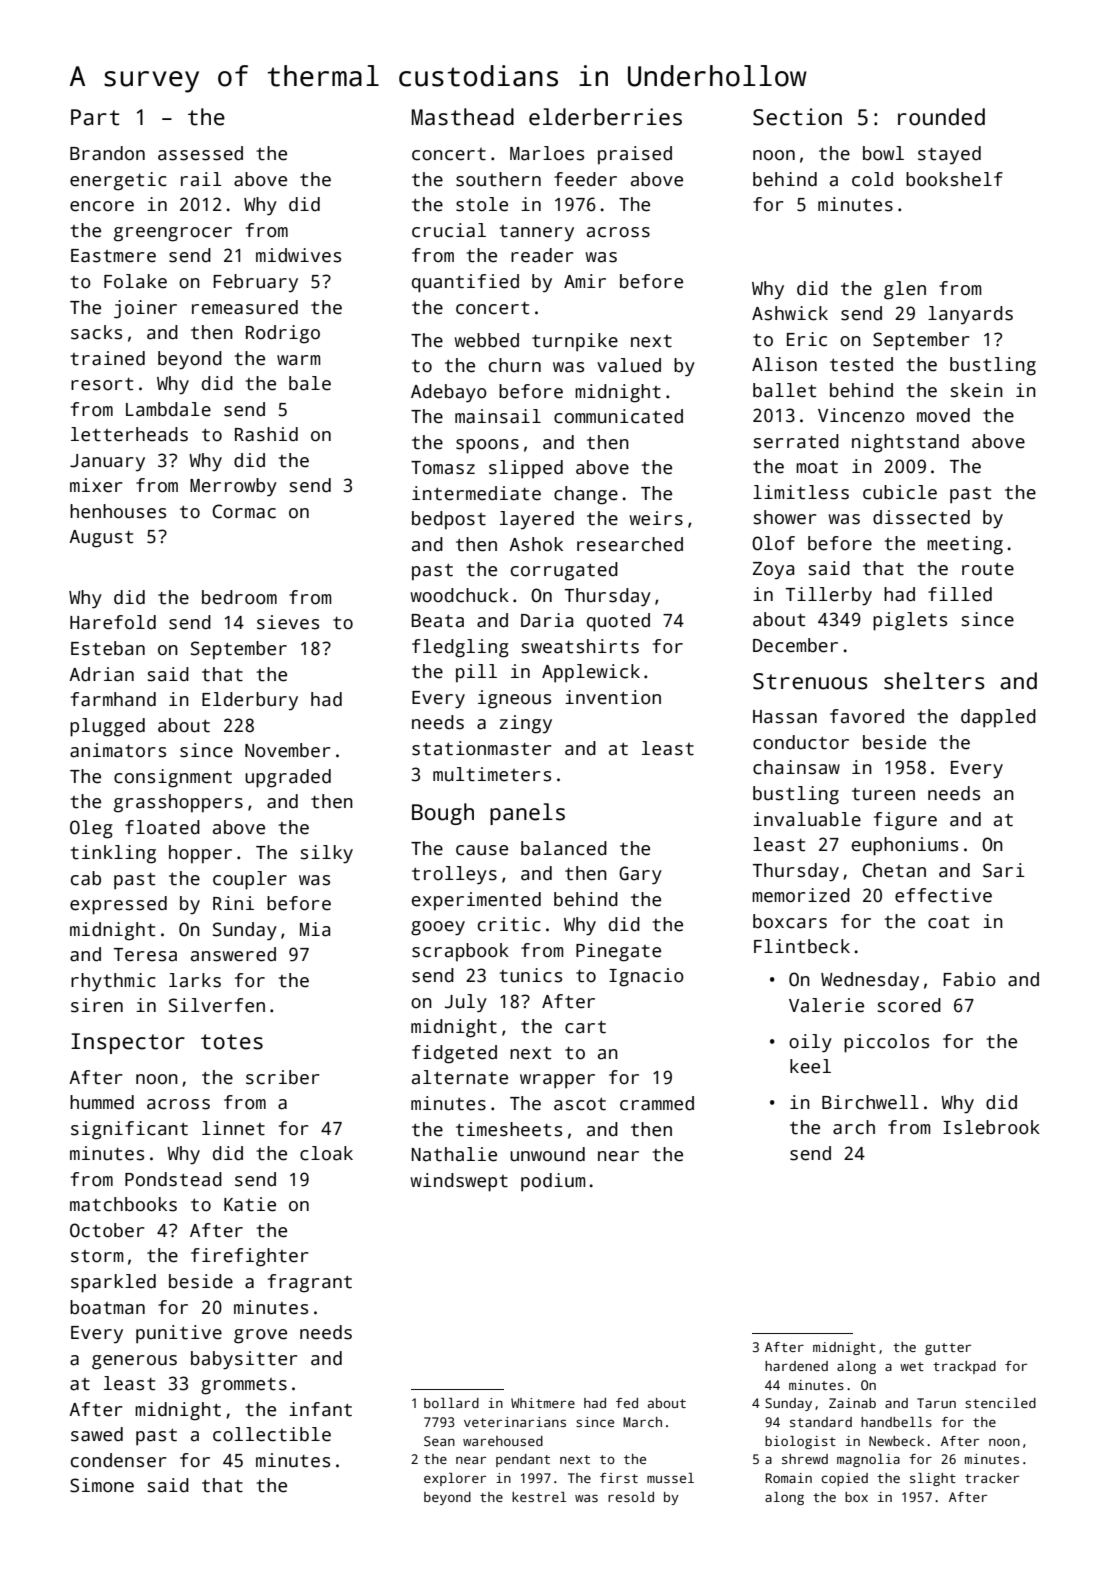 This screenshot has height=1574, width=1113. What do you see at coordinates (801, 895) in the screenshot?
I see `memorized` at bounding box center [801, 895].
